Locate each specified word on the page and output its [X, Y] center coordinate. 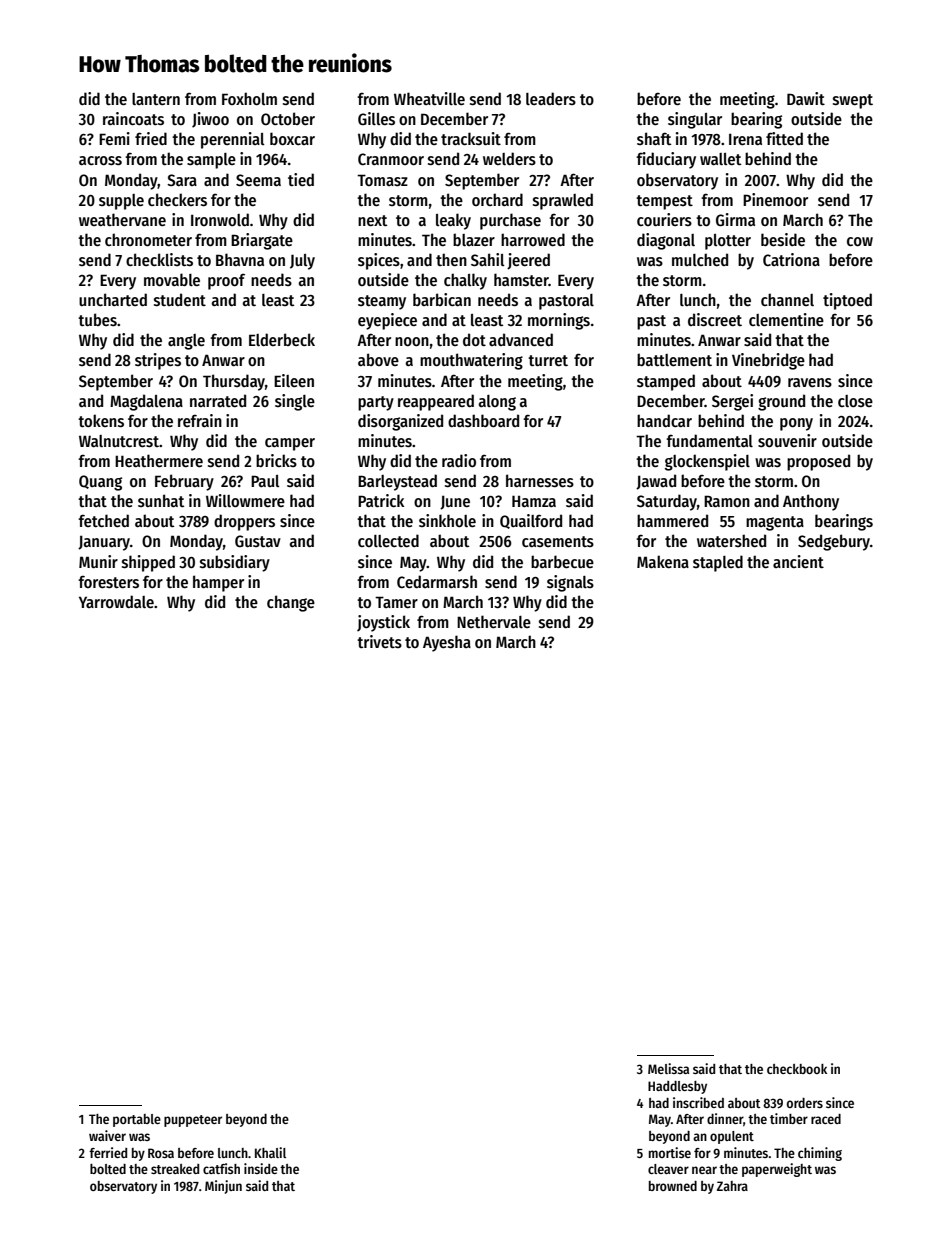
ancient [798, 561]
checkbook [797, 1069]
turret [548, 360]
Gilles [376, 118]
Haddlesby [677, 1087]
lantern [156, 99]
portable [137, 1120]
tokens [101, 420]
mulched [700, 259]
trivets [379, 641]
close [855, 401]
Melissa [668, 1068]
